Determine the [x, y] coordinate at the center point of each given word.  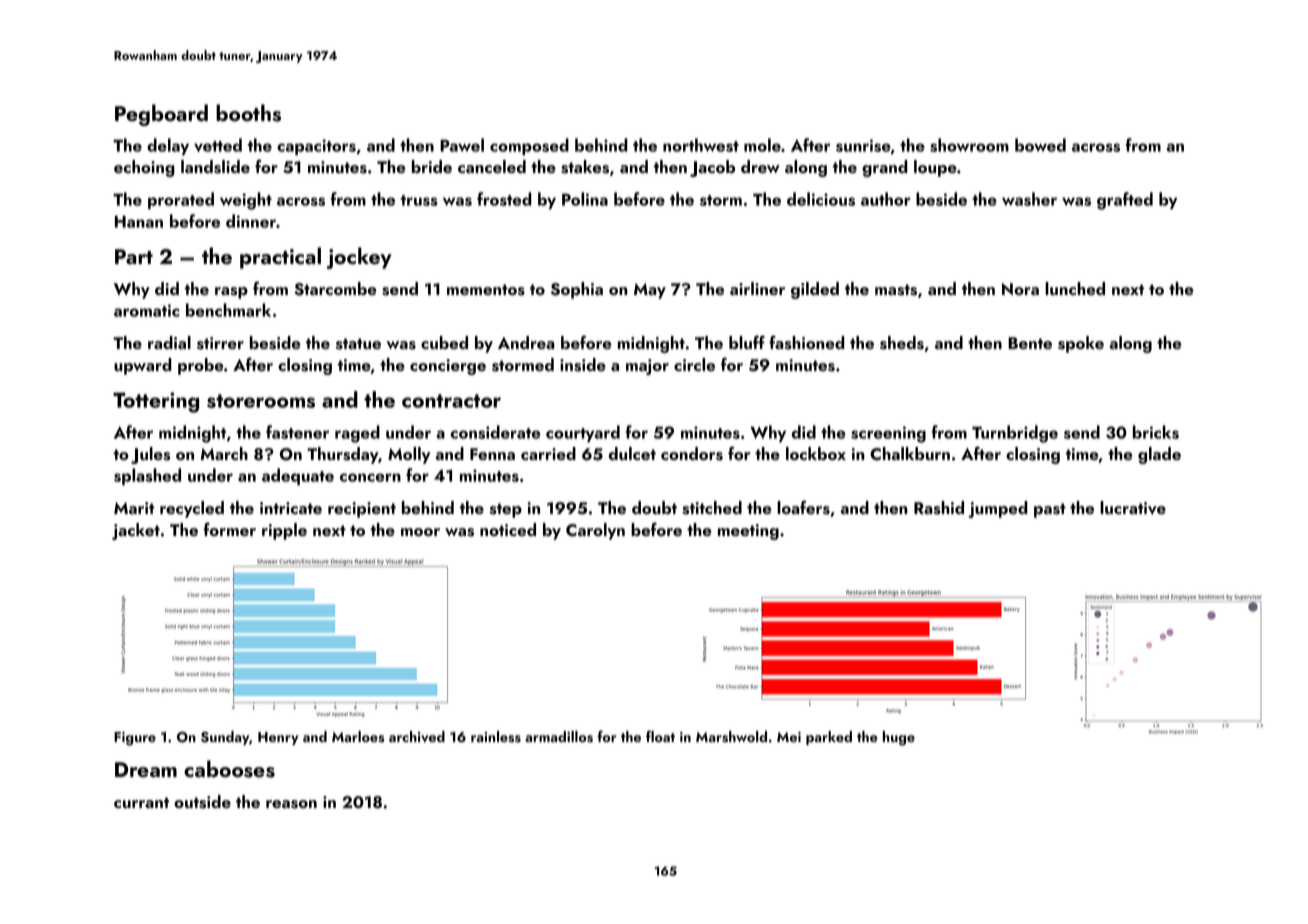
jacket [136, 531]
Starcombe [335, 289]
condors [692, 454]
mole [762, 145]
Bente [1030, 343]
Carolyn [595, 531]
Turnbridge [1015, 434]
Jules [150, 455]
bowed [1040, 145]
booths [248, 113]
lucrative [1133, 508]
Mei [789, 737]
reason [291, 804]
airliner [757, 288]
